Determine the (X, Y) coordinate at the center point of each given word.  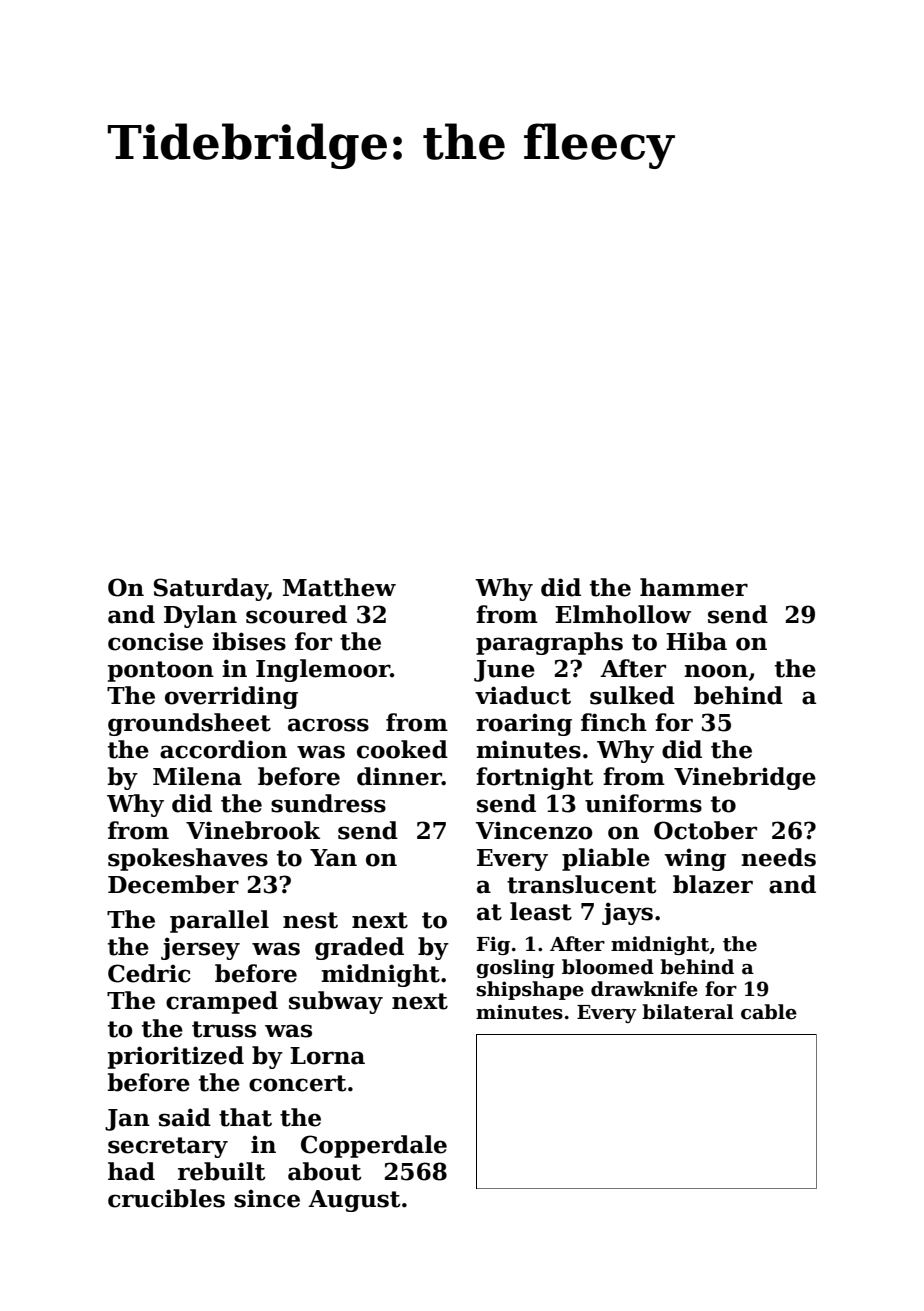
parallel (219, 921)
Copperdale (374, 1146)
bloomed (608, 967)
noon (716, 671)
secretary (168, 1147)
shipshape (530, 990)
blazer (713, 884)
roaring (524, 724)
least (541, 911)
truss (224, 1029)
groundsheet (189, 724)
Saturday (211, 589)
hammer (694, 587)
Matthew (339, 587)
